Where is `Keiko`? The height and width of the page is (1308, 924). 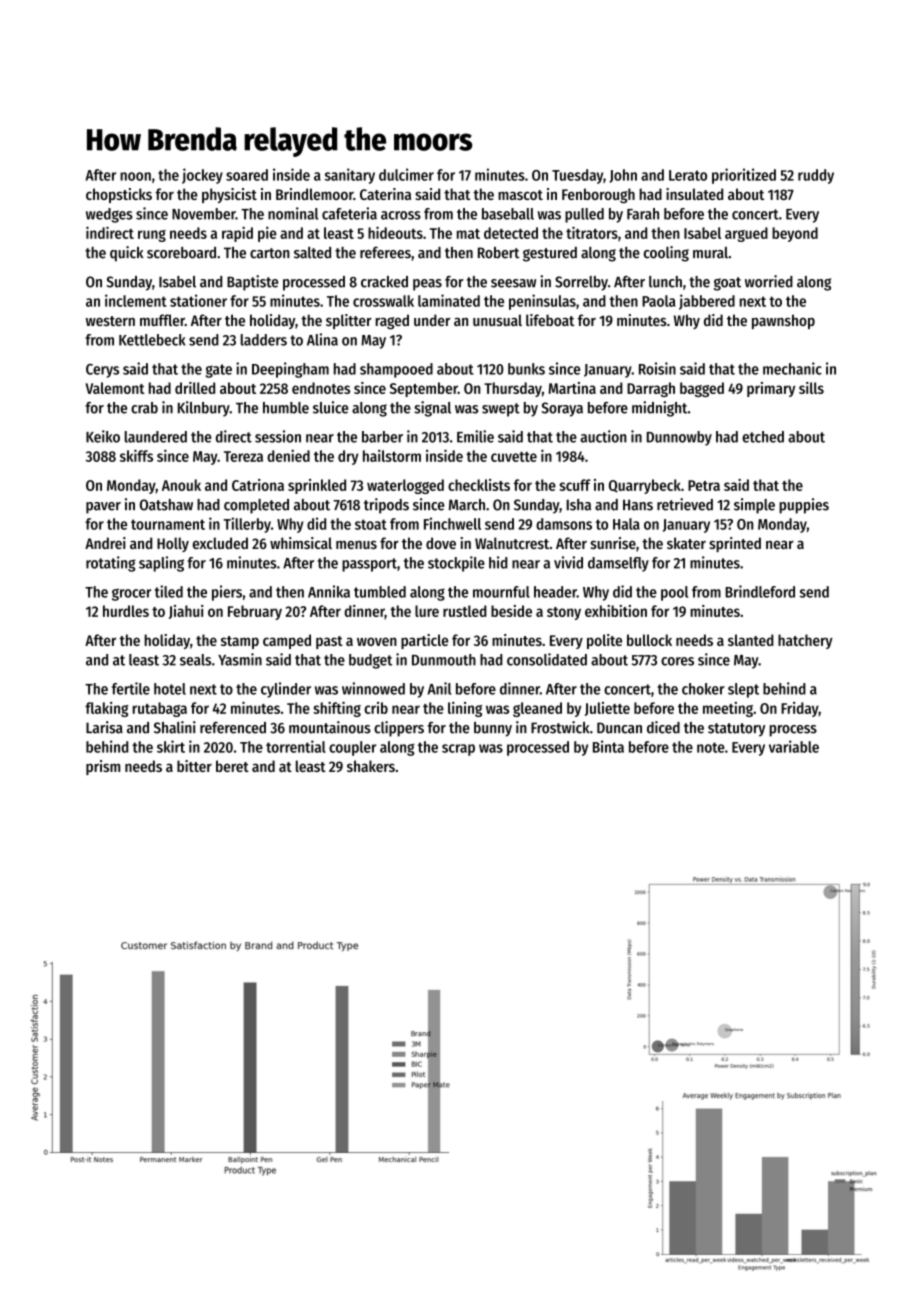 Keiko is located at coordinates (103, 436).
